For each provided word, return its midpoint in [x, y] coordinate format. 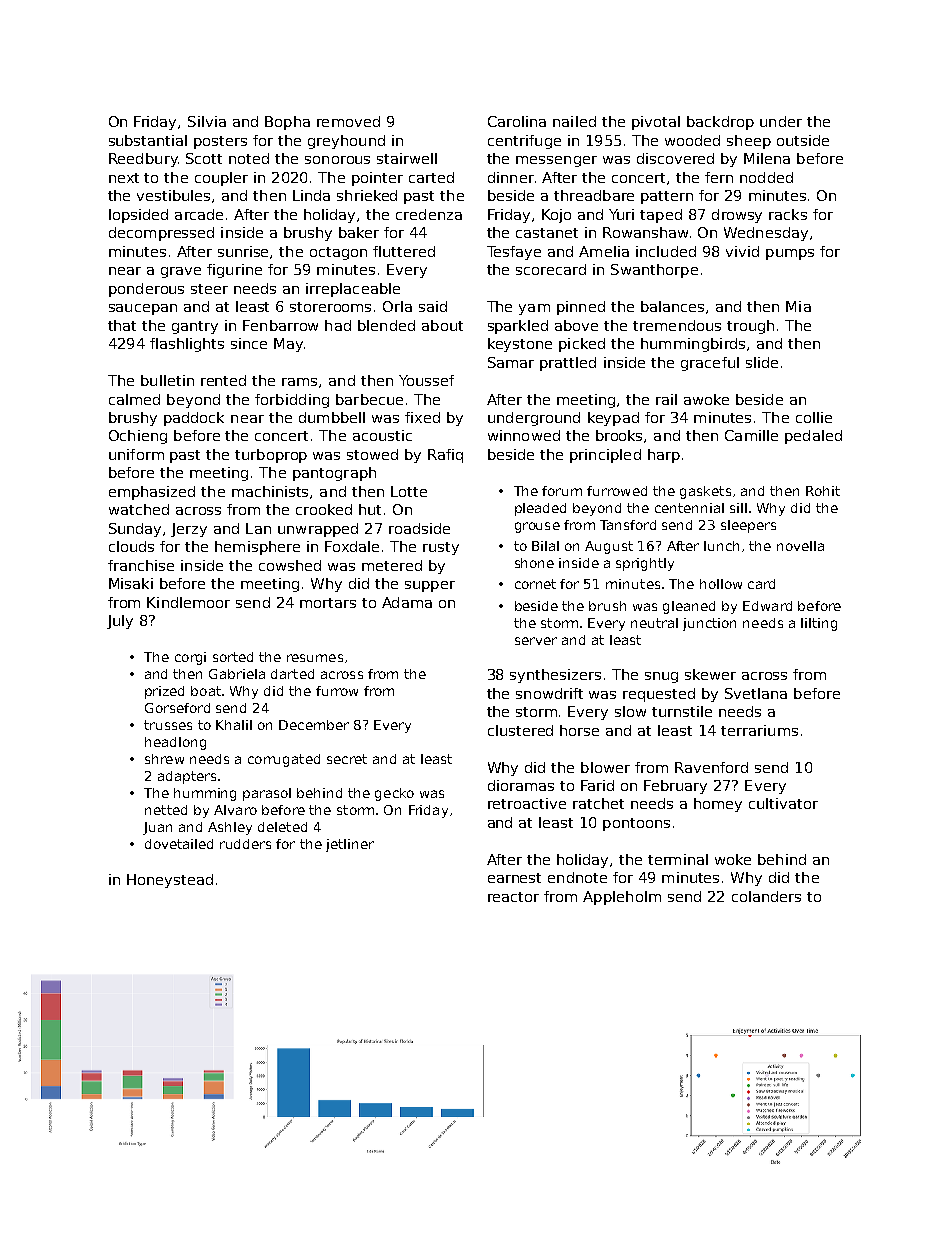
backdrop [720, 123]
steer [209, 289]
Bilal [545, 546]
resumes [315, 658]
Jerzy [189, 530]
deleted [282, 827]
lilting [819, 624]
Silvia [207, 121]
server [536, 641]
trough [750, 327]
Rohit [823, 491]
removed [348, 121]
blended [386, 325]
